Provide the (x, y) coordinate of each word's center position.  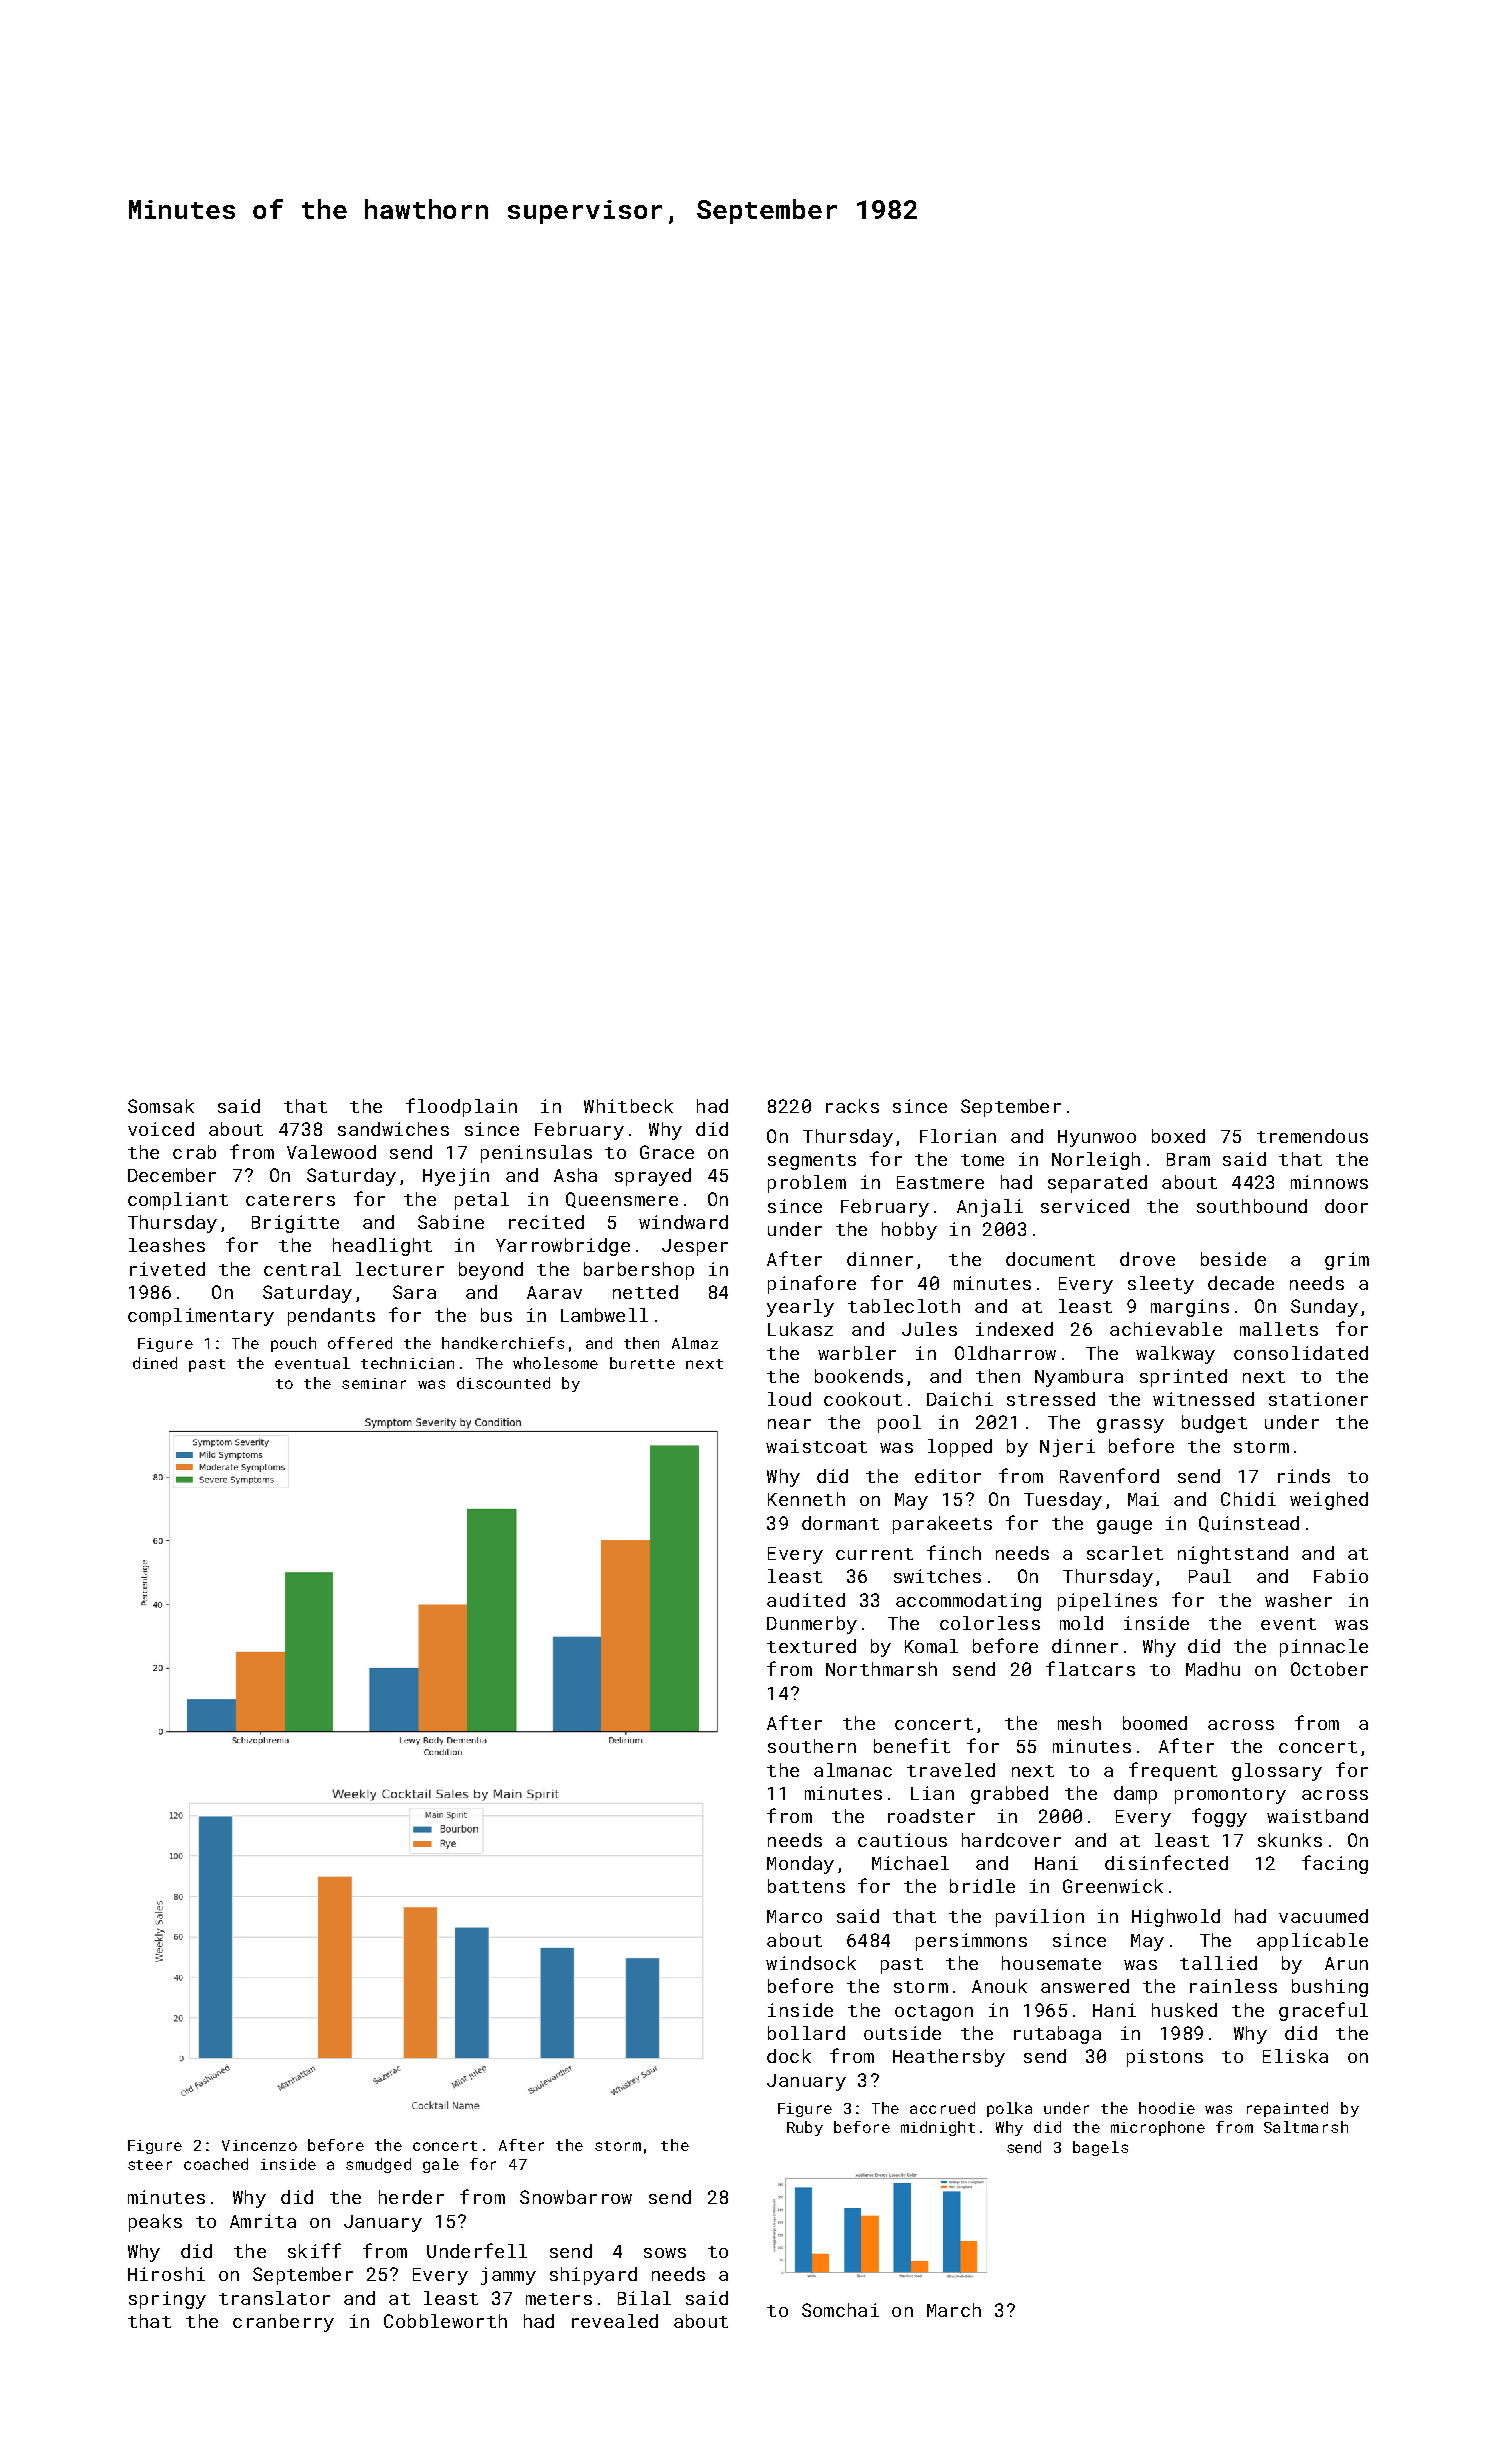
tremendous (1312, 1136)
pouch (293, 1344)
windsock (811, 1963)
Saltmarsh (1306, 2127)
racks (852, 1106)
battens (806, 1886)
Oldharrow (1005, 1353)
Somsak (161, 1106)
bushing (1330, 1988)
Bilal (644, 2298)
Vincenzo (259, 2145)
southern (812, 1746)
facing (1335, 1864)
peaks (155, 2223)
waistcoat (816, 1446)
